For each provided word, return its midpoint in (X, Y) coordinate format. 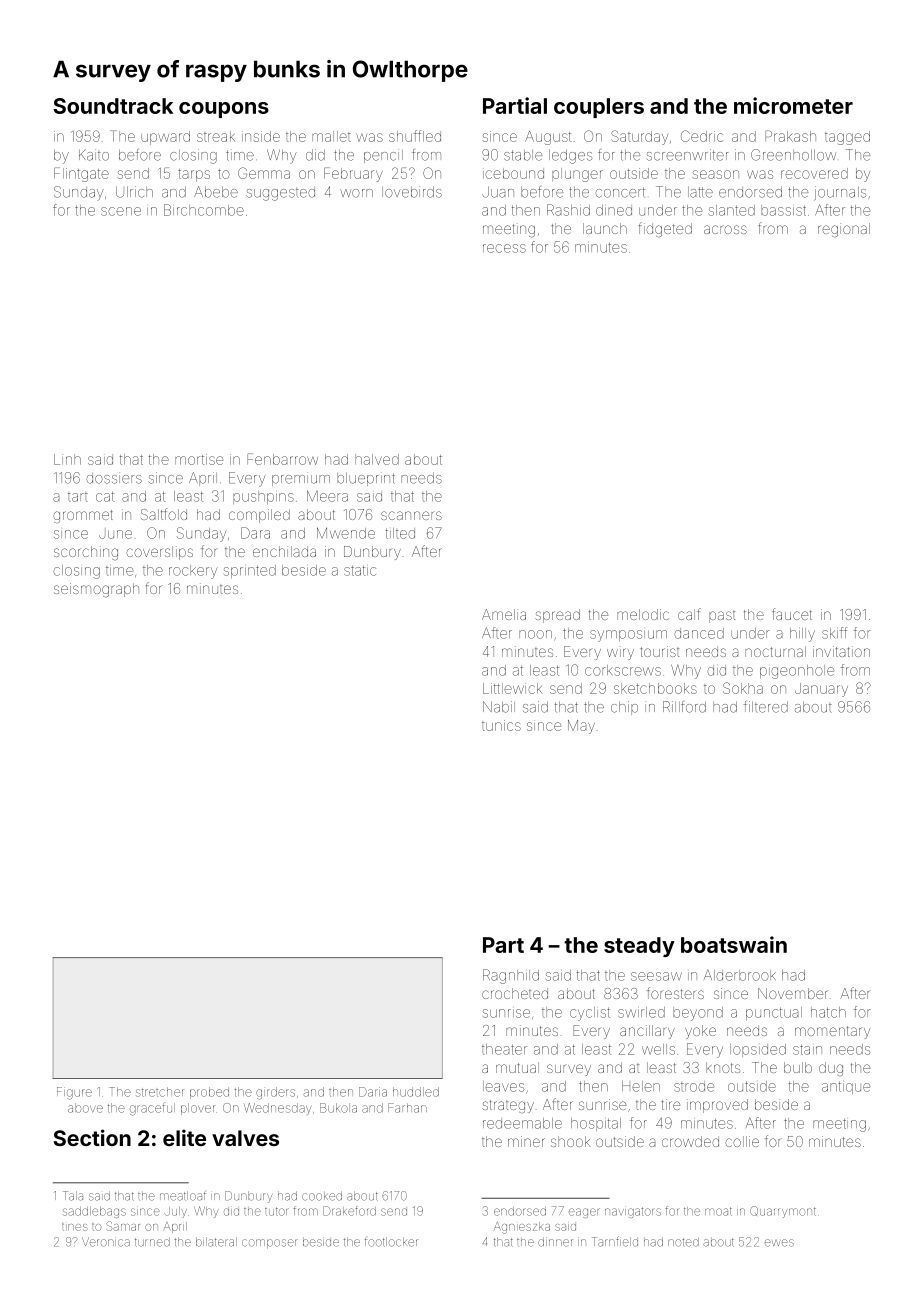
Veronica (106, 1242)
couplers (599, 108)
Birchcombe (204, 210)
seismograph (96, 590)
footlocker (391, 1242)
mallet (331, 136)
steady (639, 947)
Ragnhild (511, 976)
